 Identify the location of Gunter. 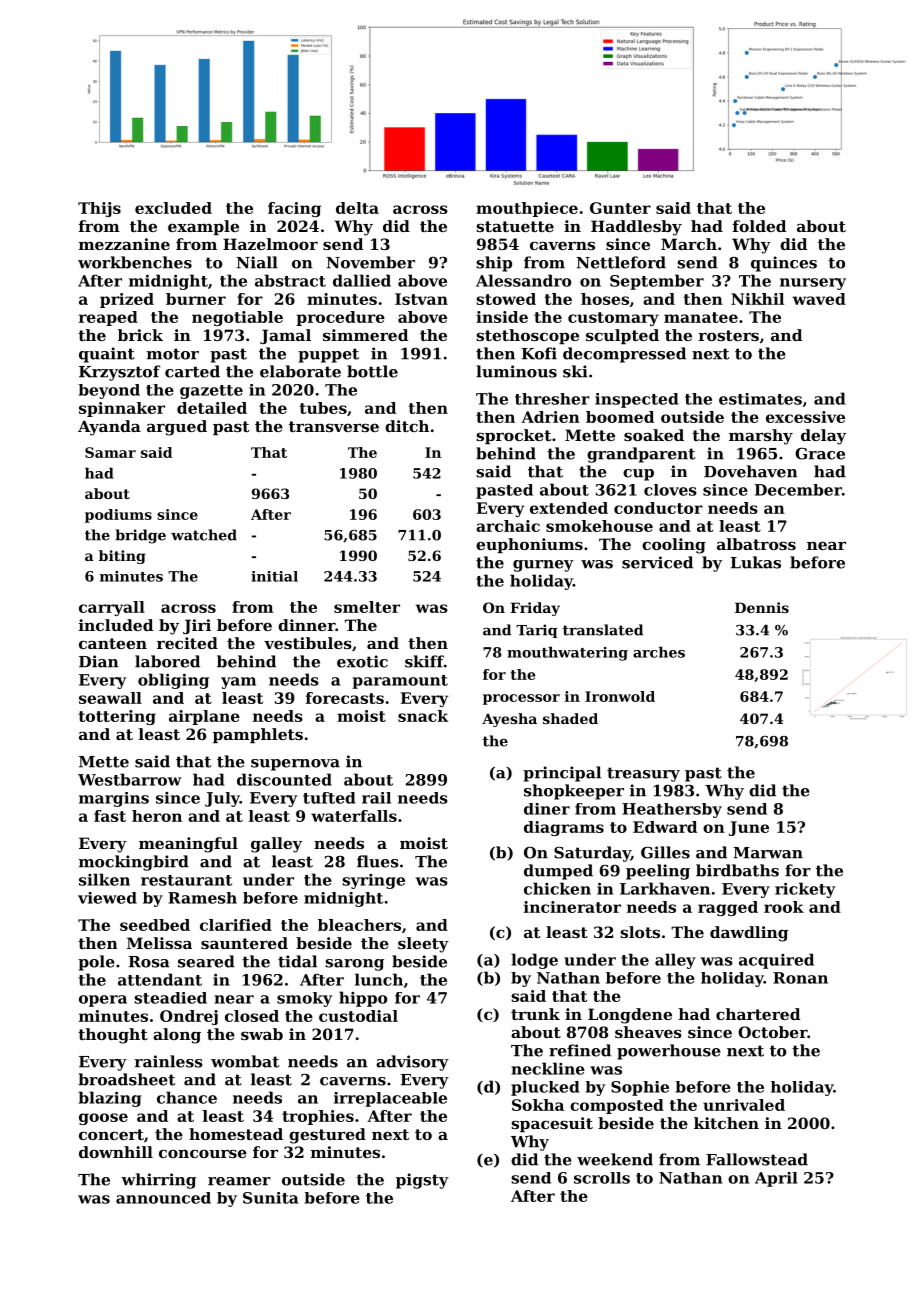
(620, 208).
